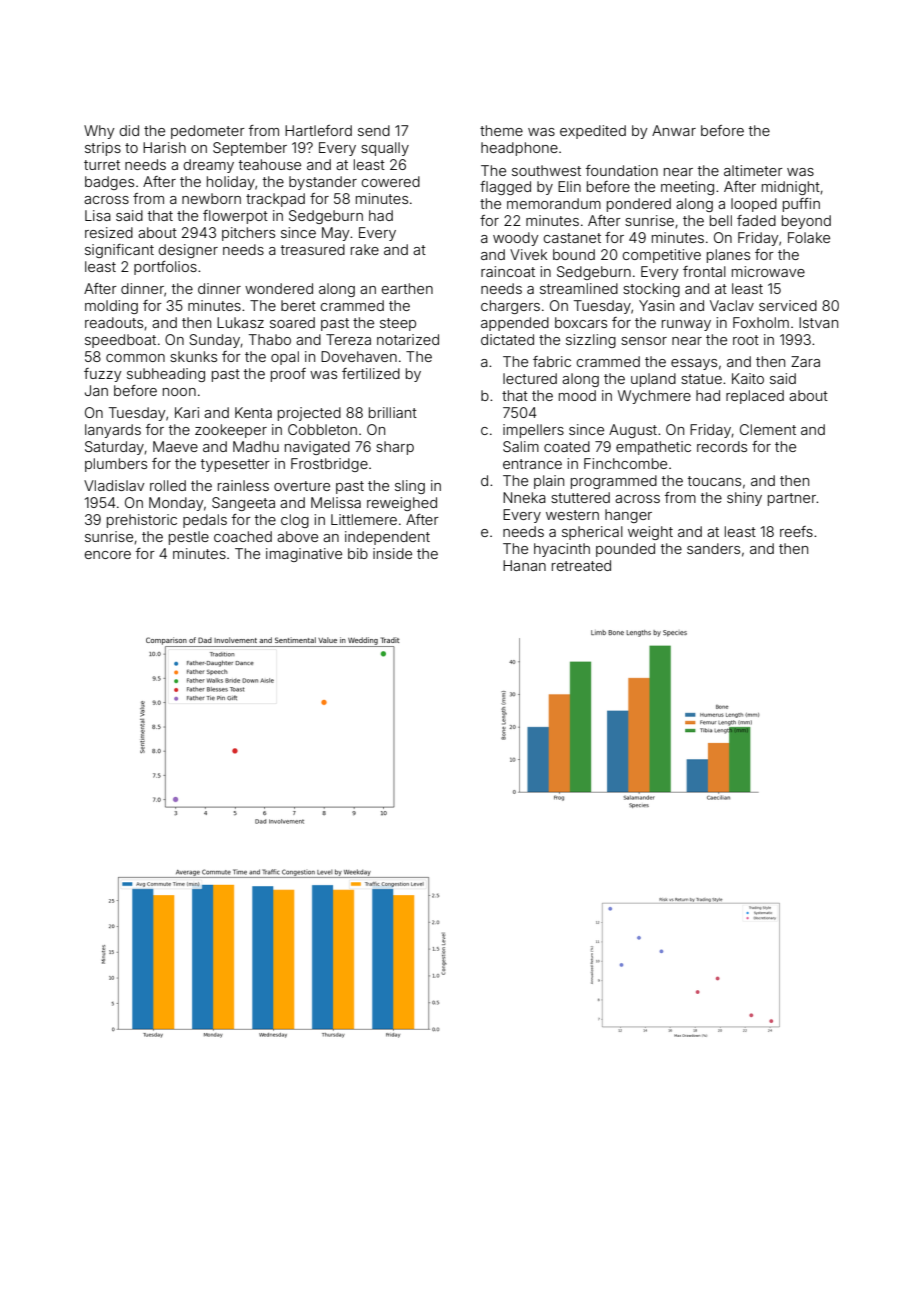 The height and width of the page is (1308, 924). Describe the element at coordinates (508, 271) in the page. I see `raincoat` at that location.
